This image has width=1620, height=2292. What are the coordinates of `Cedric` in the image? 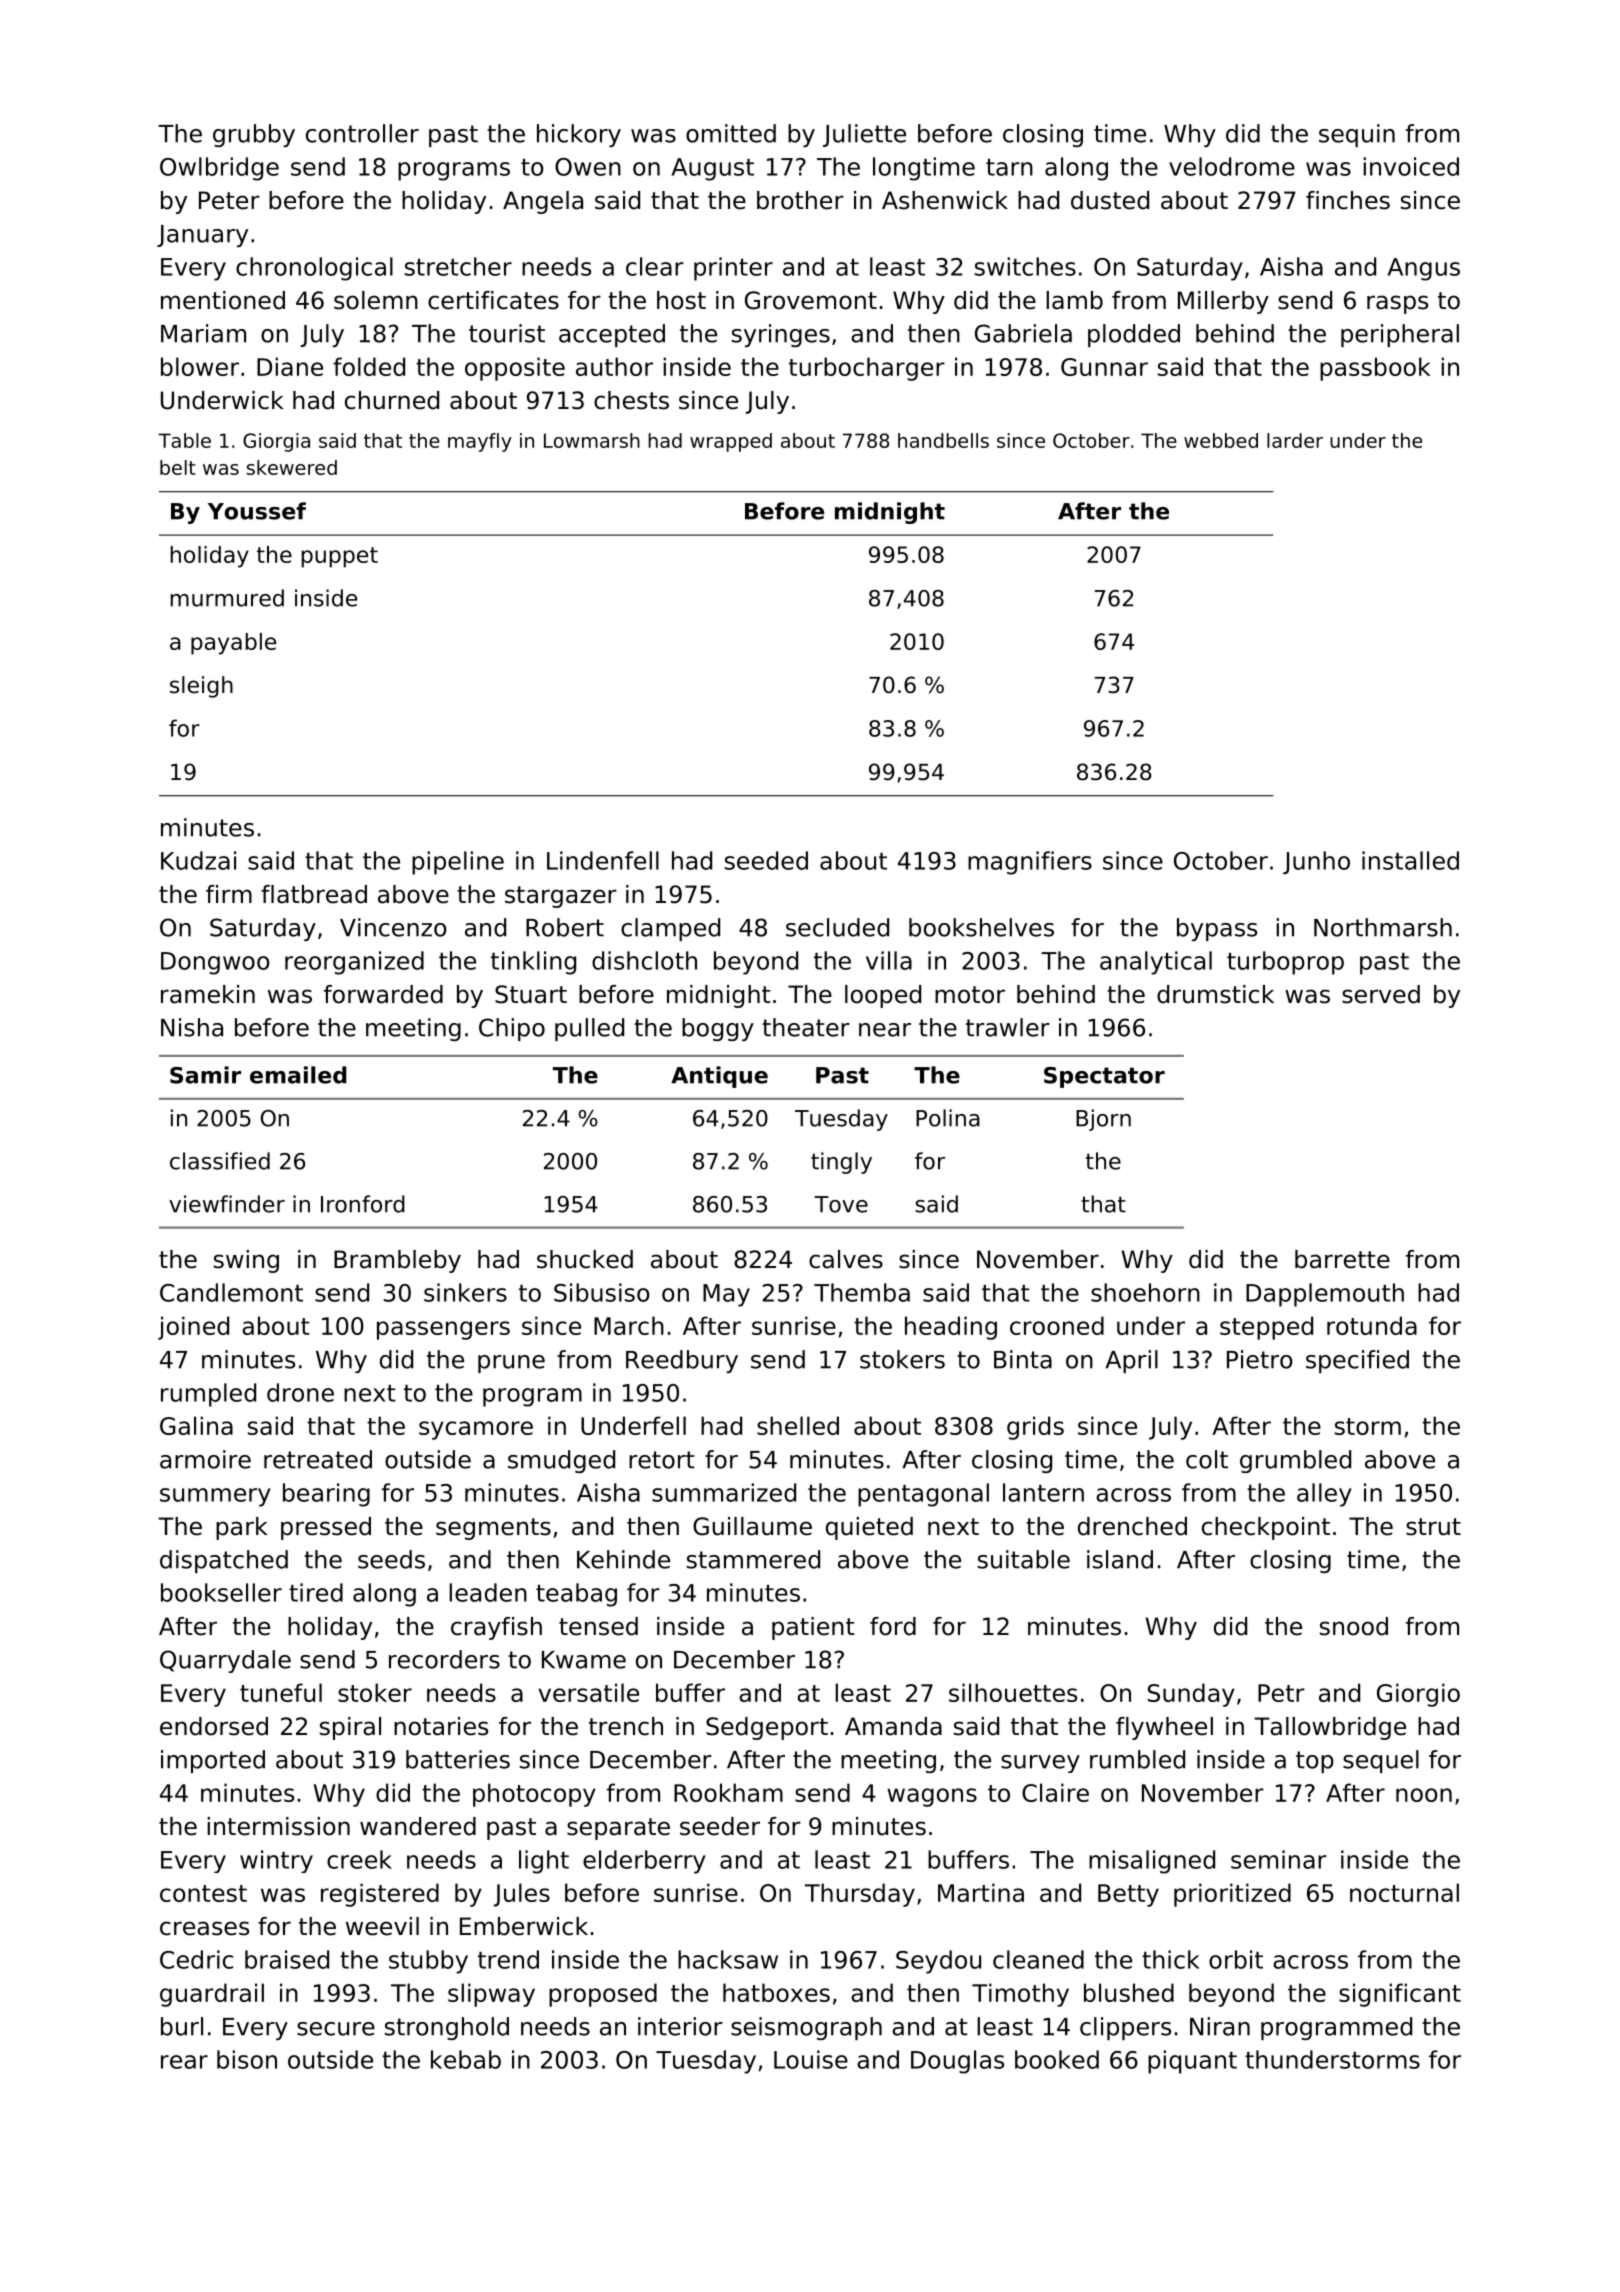 It's located at (196, 1959).
